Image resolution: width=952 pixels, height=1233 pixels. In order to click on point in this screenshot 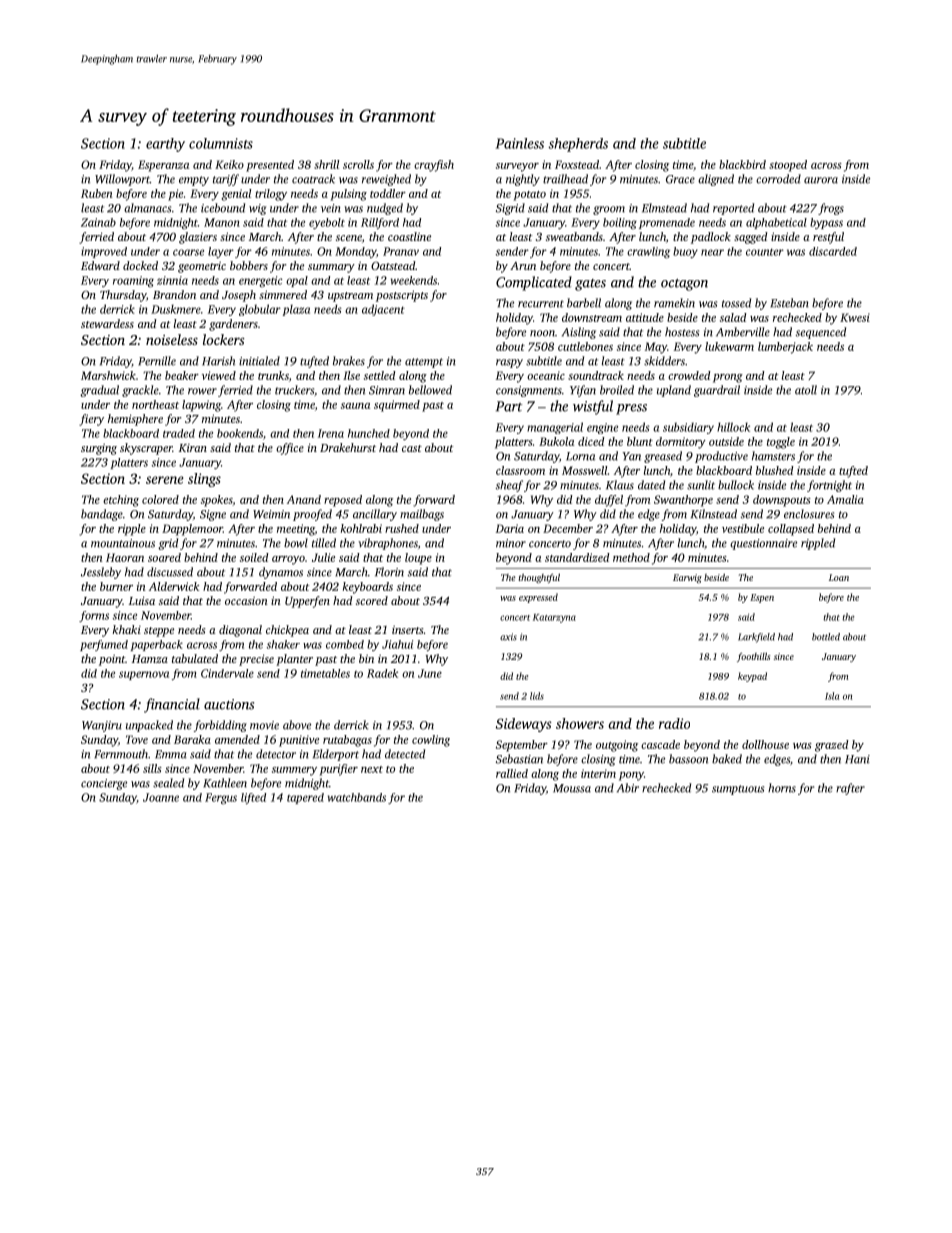, I will do `click(112, 660)`.
